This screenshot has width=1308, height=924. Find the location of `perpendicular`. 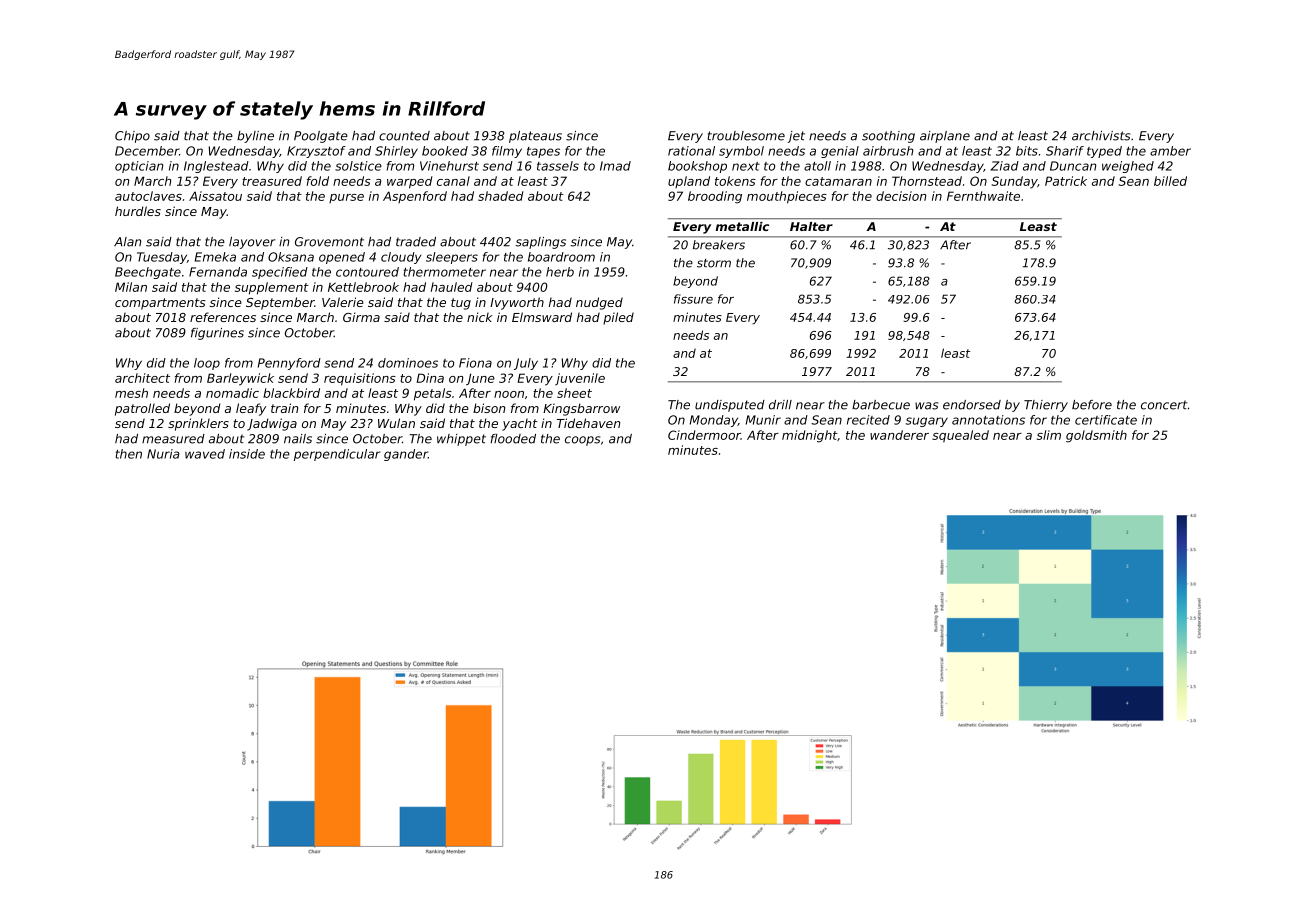

perpendicular is located at coordinates (337, 455).
